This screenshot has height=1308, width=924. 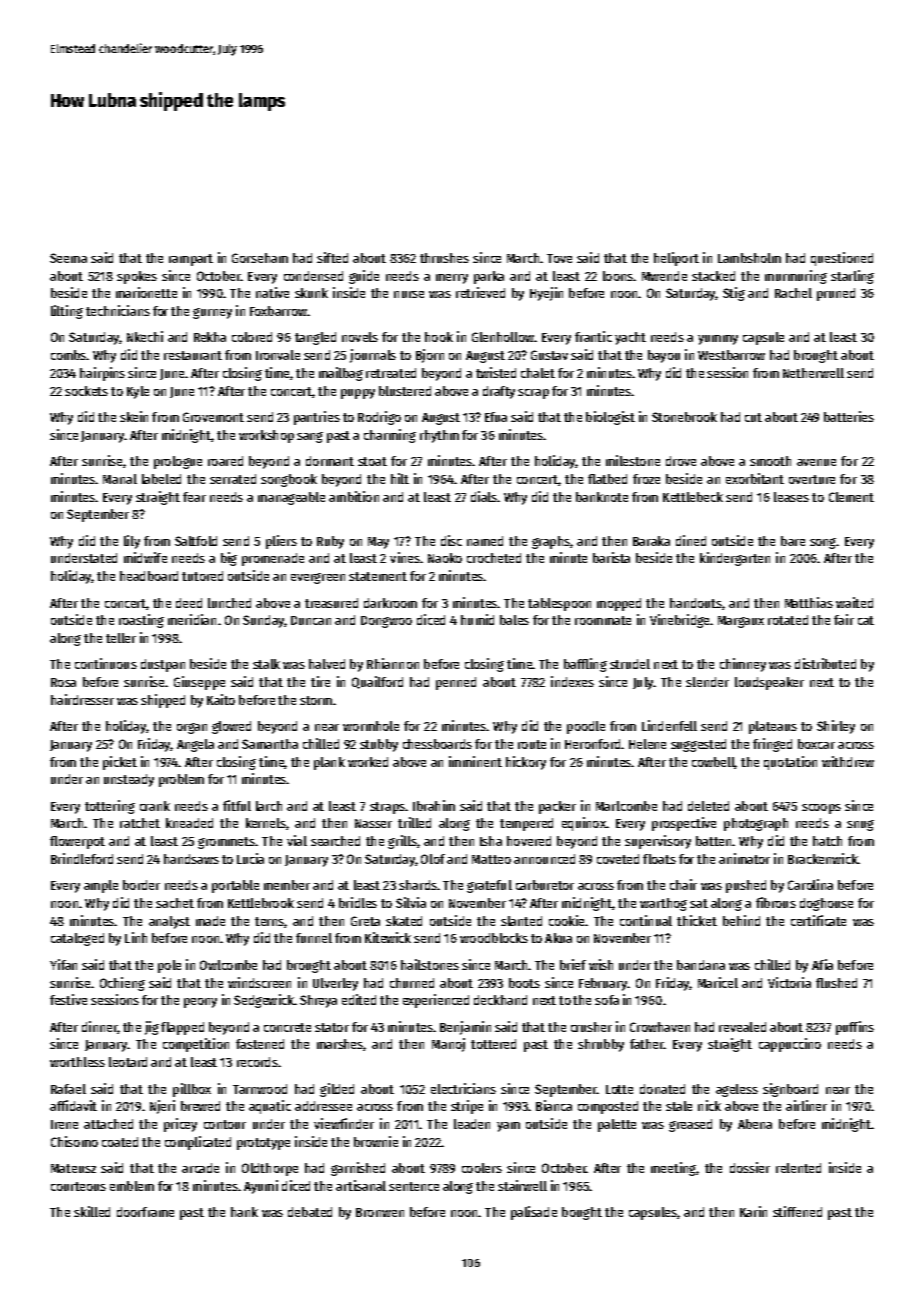 What do you see at coordinates (145, 1212) in the screenshot?
I see `doorframe` at bounding box center [145, 1212].
